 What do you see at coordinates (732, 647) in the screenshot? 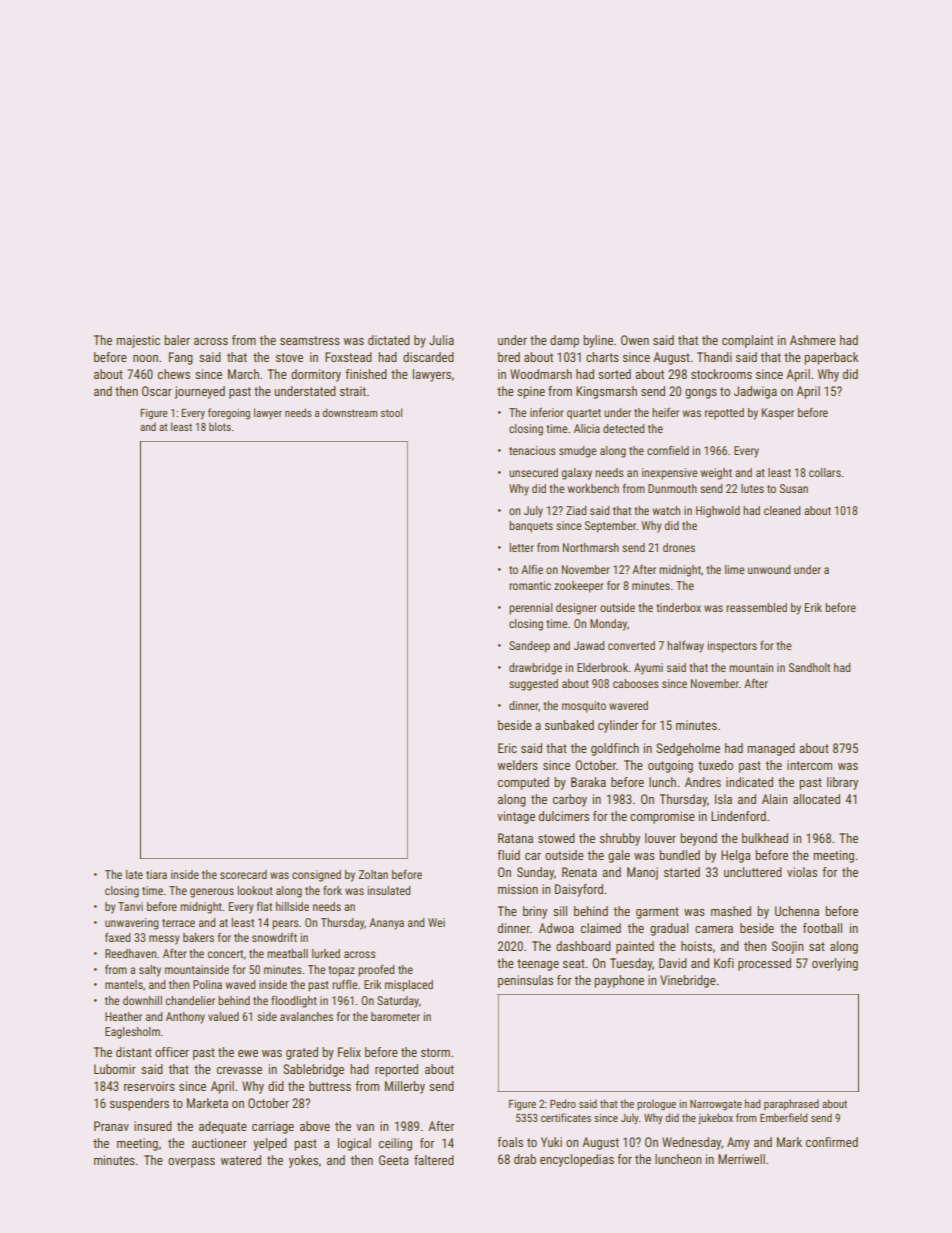
I see `inspectors` at bounding box center [732, 647].
